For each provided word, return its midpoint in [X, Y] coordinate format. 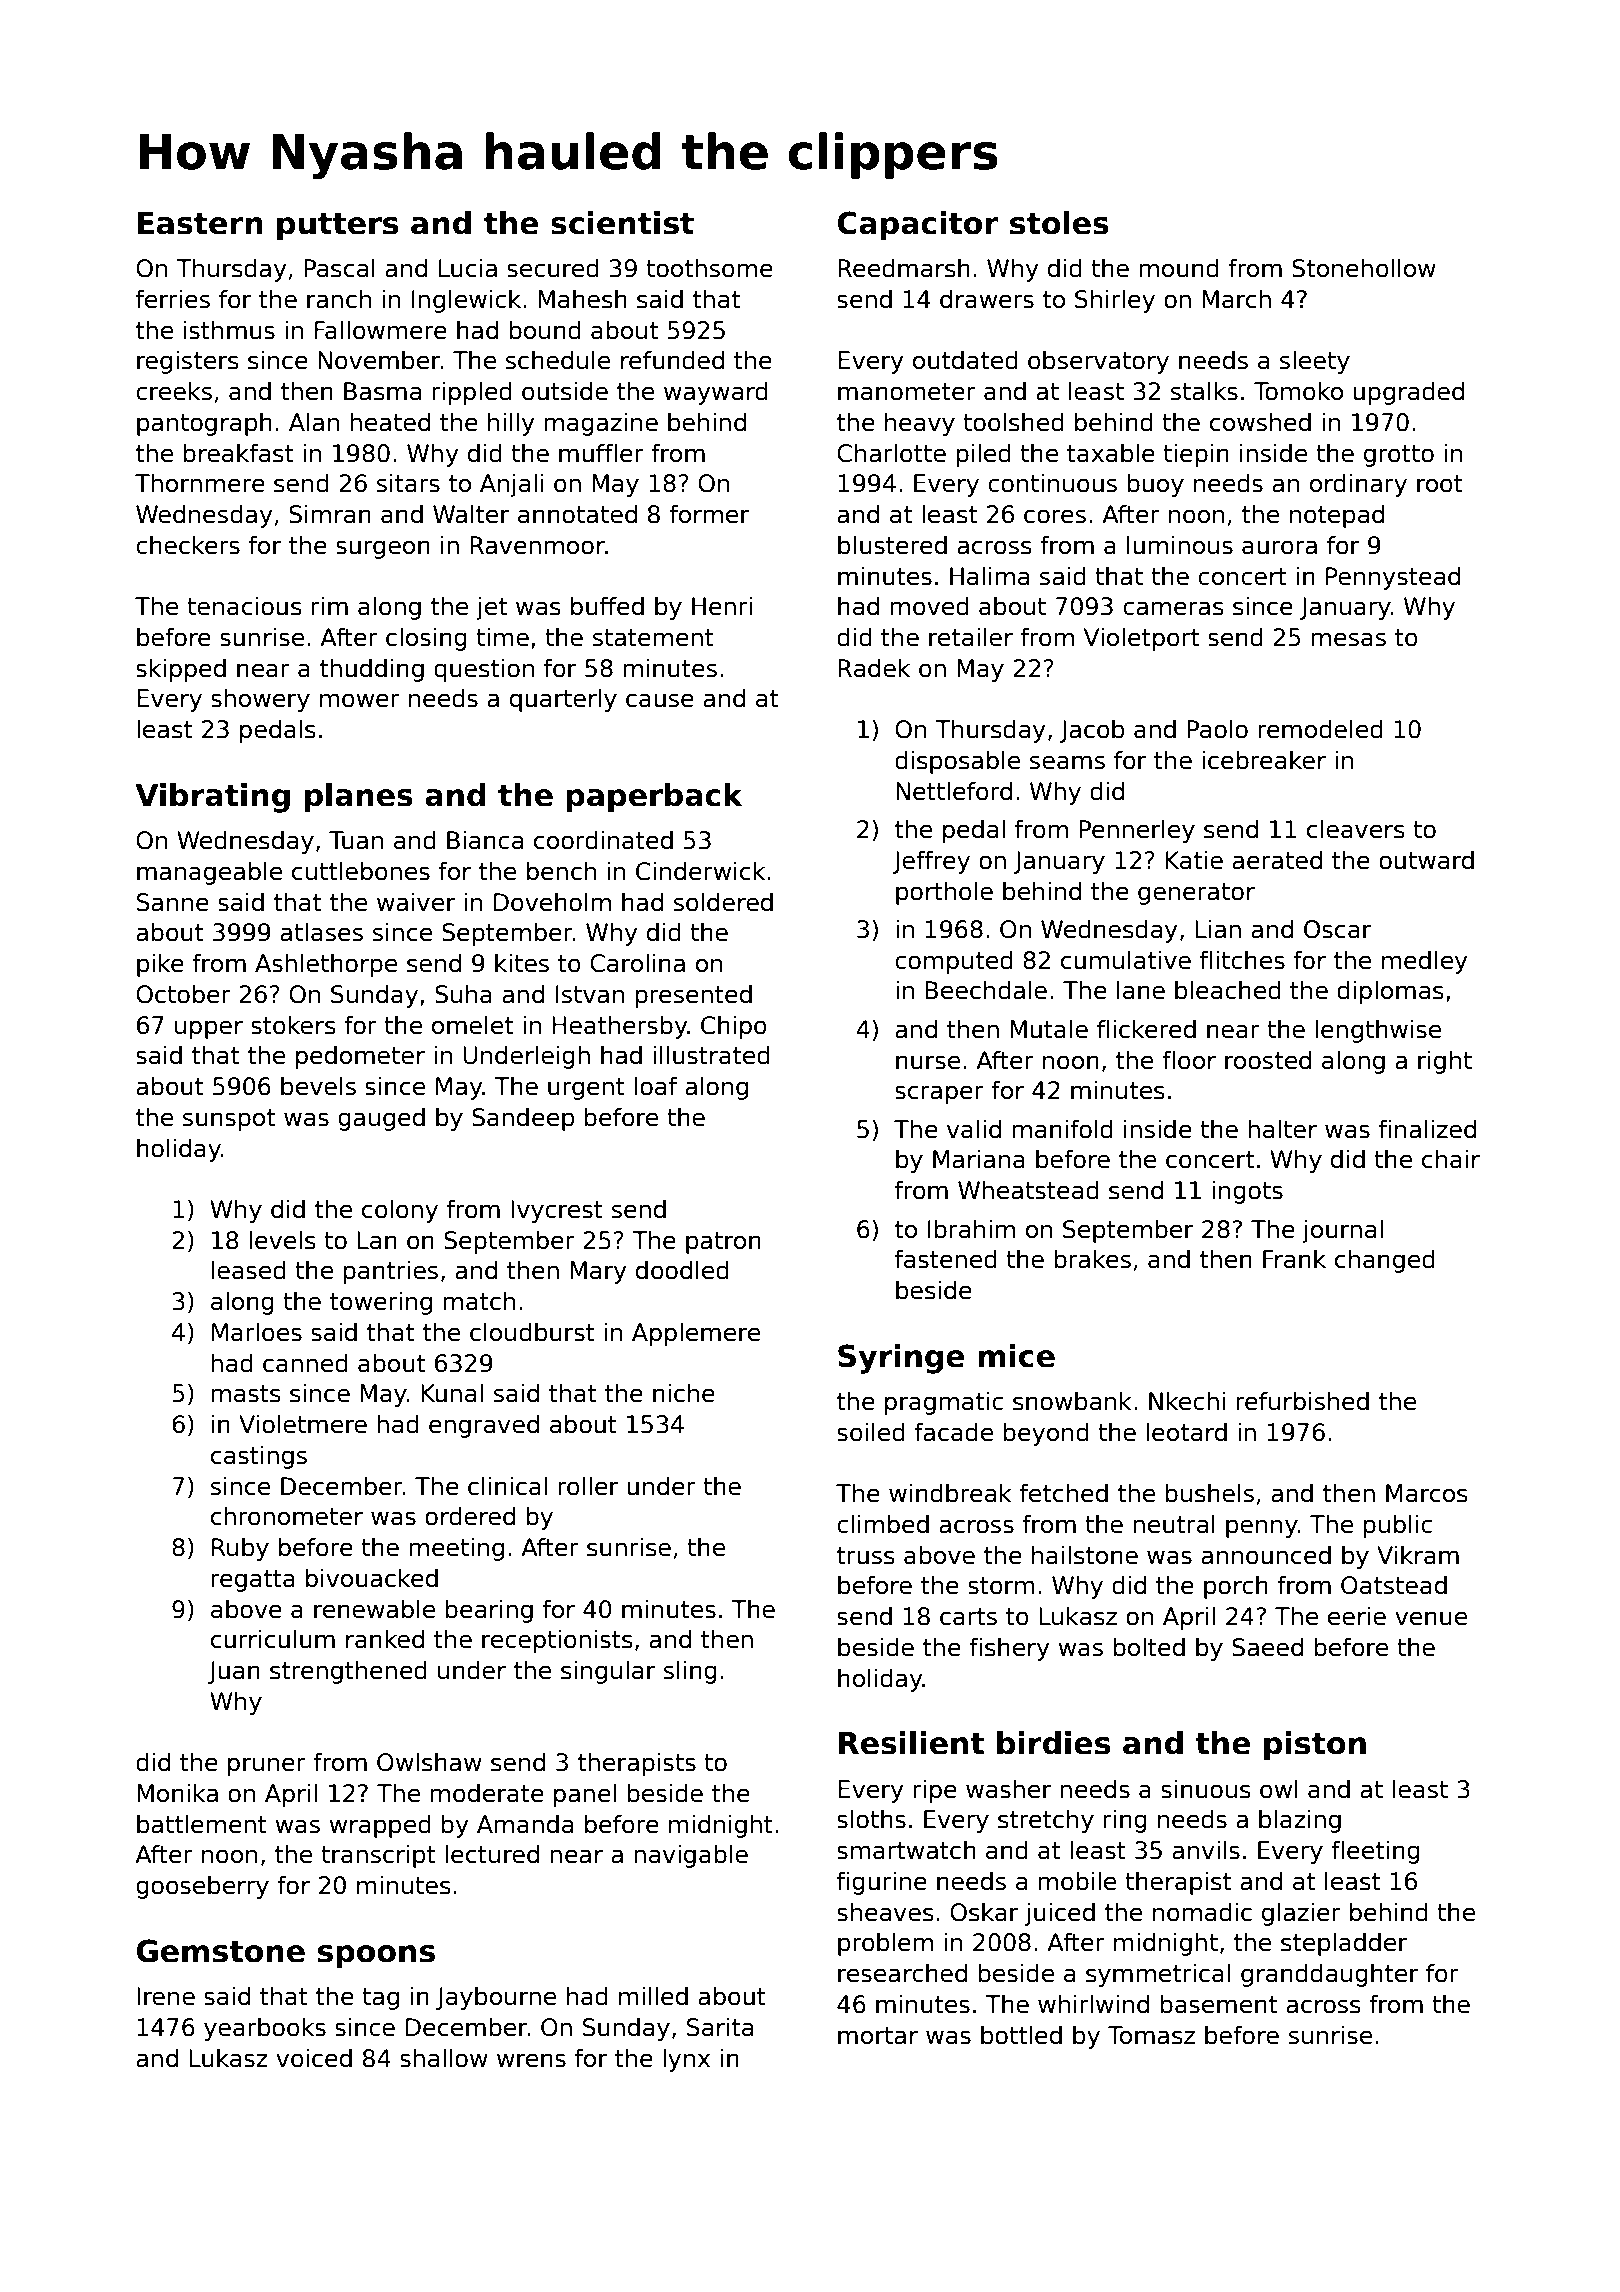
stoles [1059, 223]
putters [337, 226]
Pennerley [1137, 831]
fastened [946, 1259]
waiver [416, 902]
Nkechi [1187, 1401]
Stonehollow [1364, 268]
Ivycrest [557, 1211]
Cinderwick [700, 871]
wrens [531, 2060]
